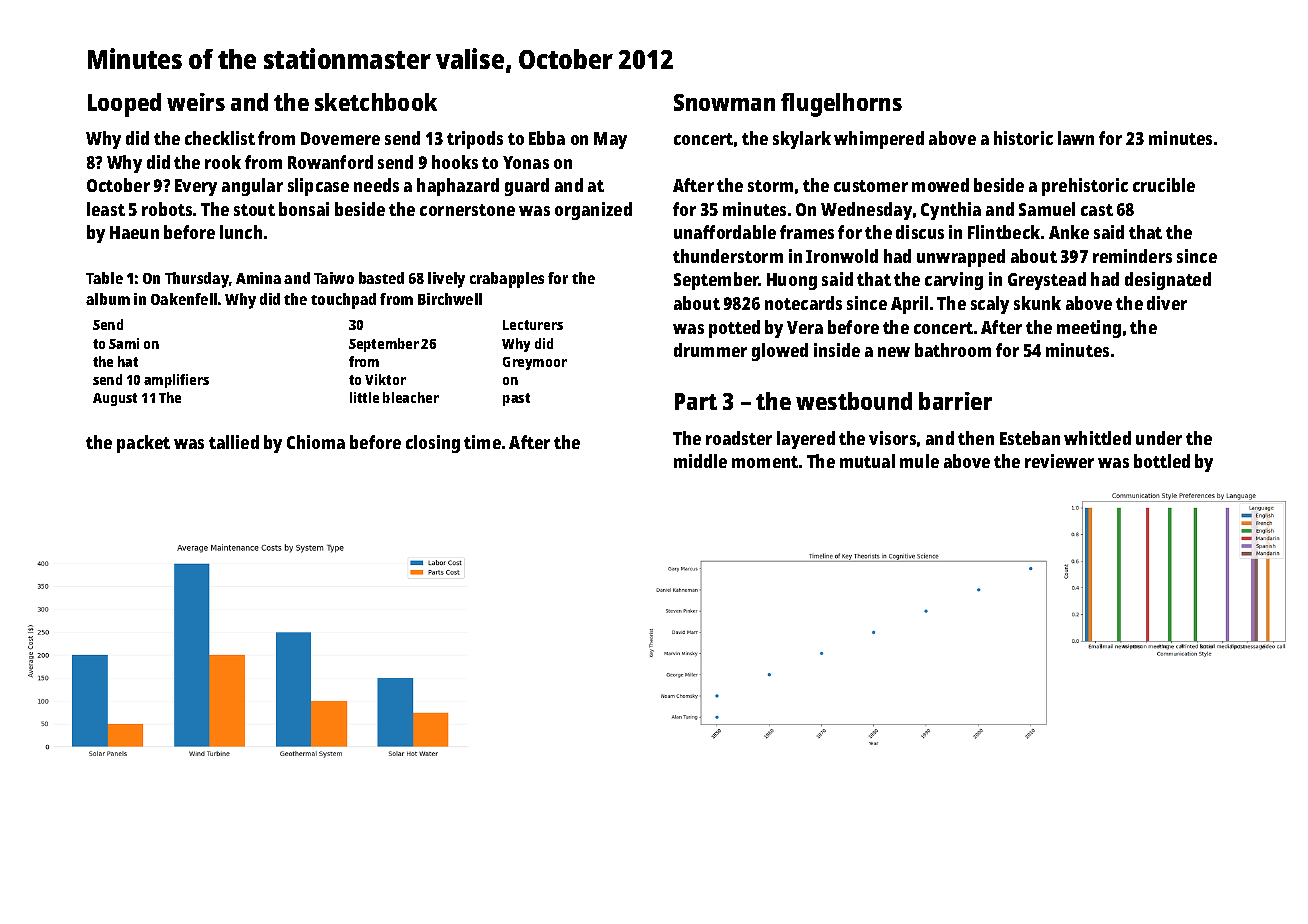  I want to click on bathroom, so click(953, 350).
